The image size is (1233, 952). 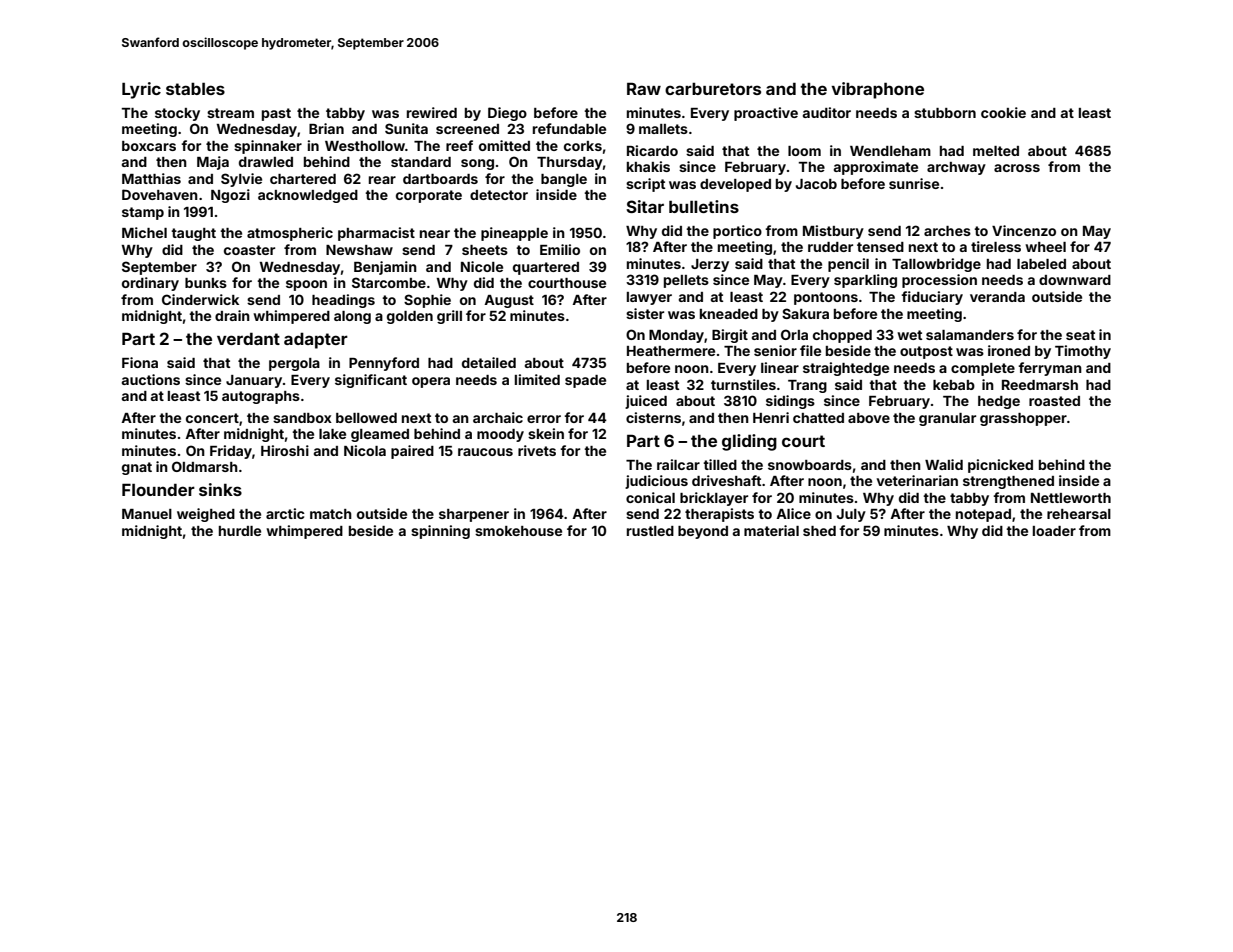 I want to click on smokehouse, so click(x=518, y=531).
